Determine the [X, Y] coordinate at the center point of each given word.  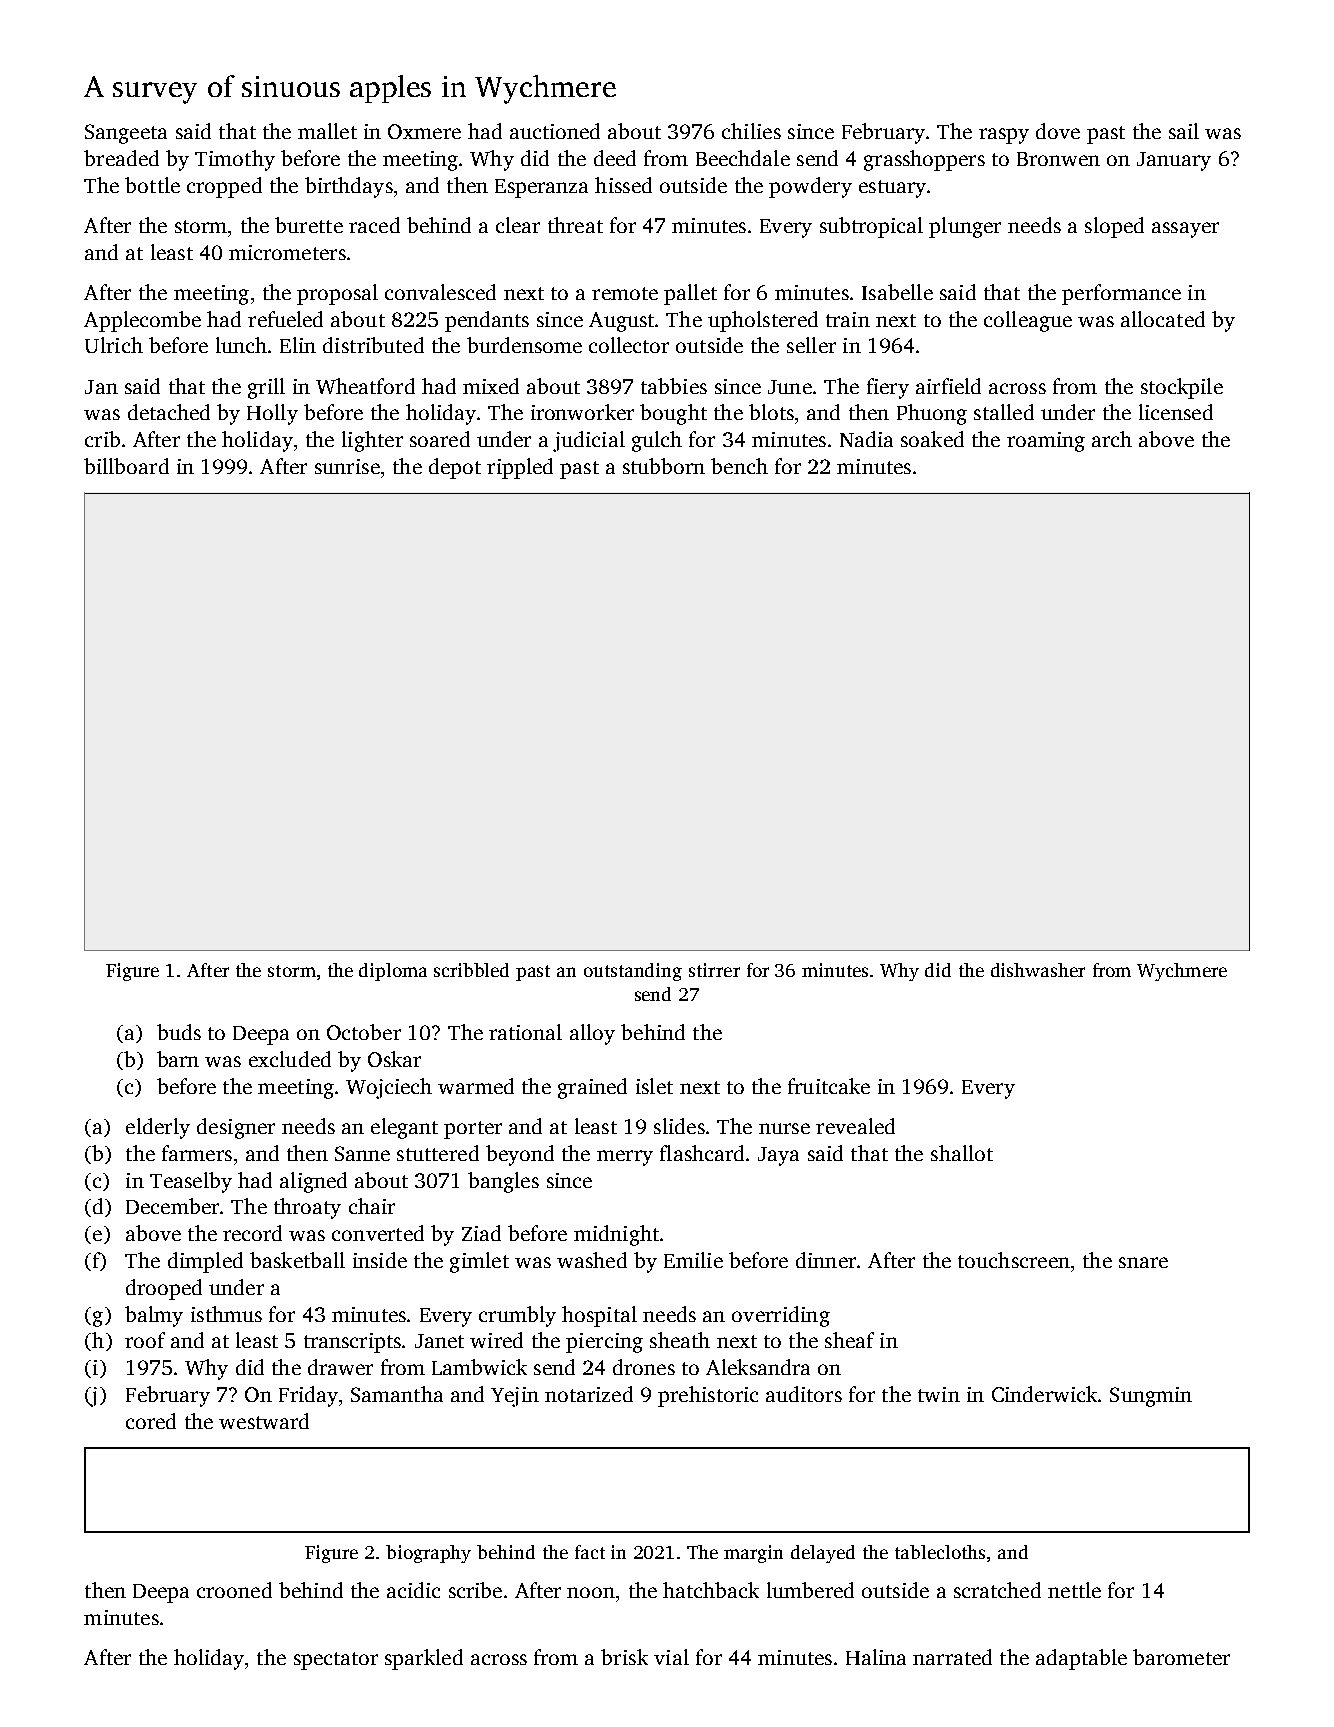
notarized [589, 1394]
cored [151, 1421]
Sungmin [1151, 1397]
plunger [965, 227]
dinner [826, 1260]
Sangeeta [126, 134]
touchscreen [1014, 1260]
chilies [751, 131]
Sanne [362, 1153]
